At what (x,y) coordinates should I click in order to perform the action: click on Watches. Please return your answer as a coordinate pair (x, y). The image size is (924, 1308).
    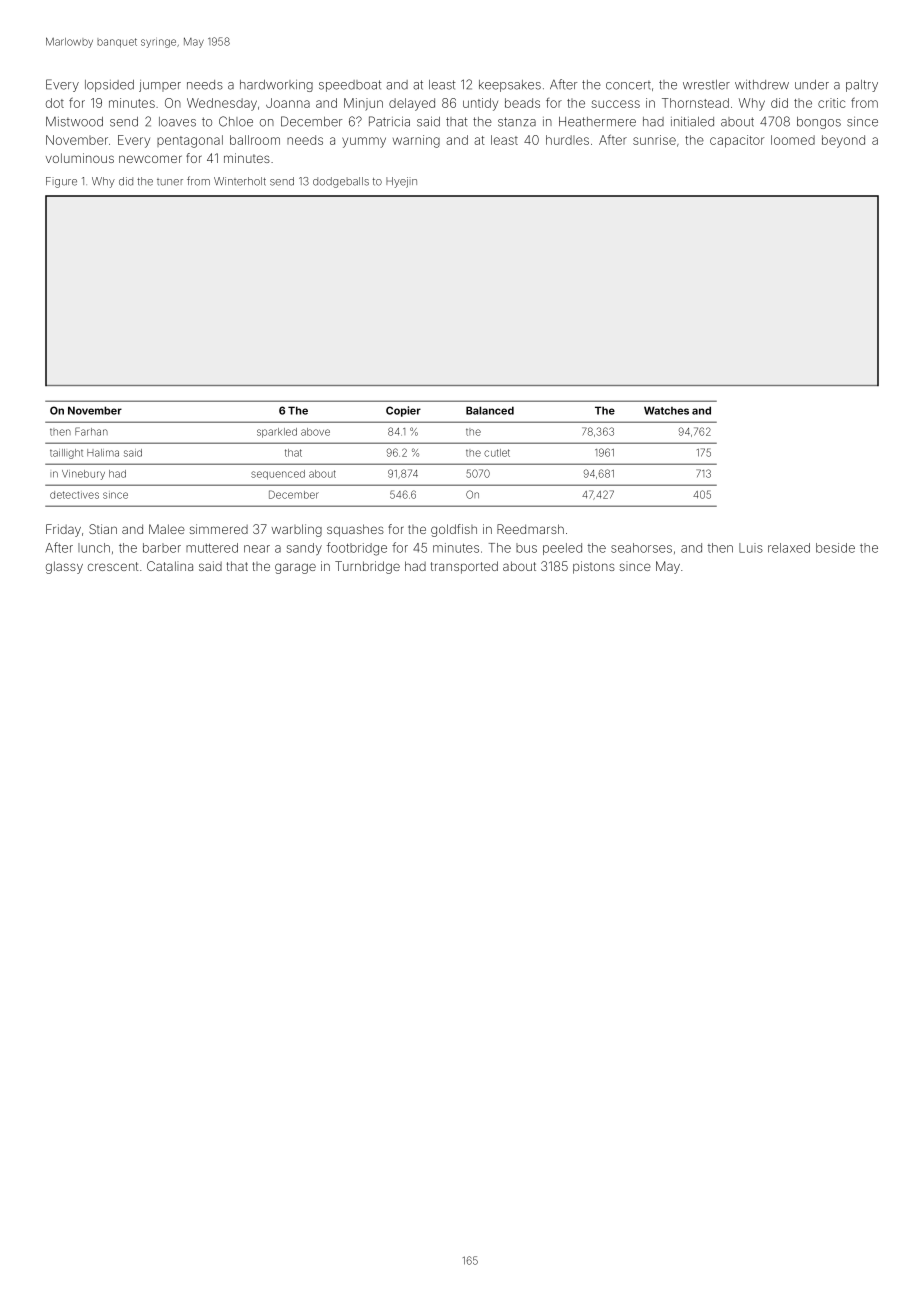
    Looking at the image, I should click on (666, 410).
